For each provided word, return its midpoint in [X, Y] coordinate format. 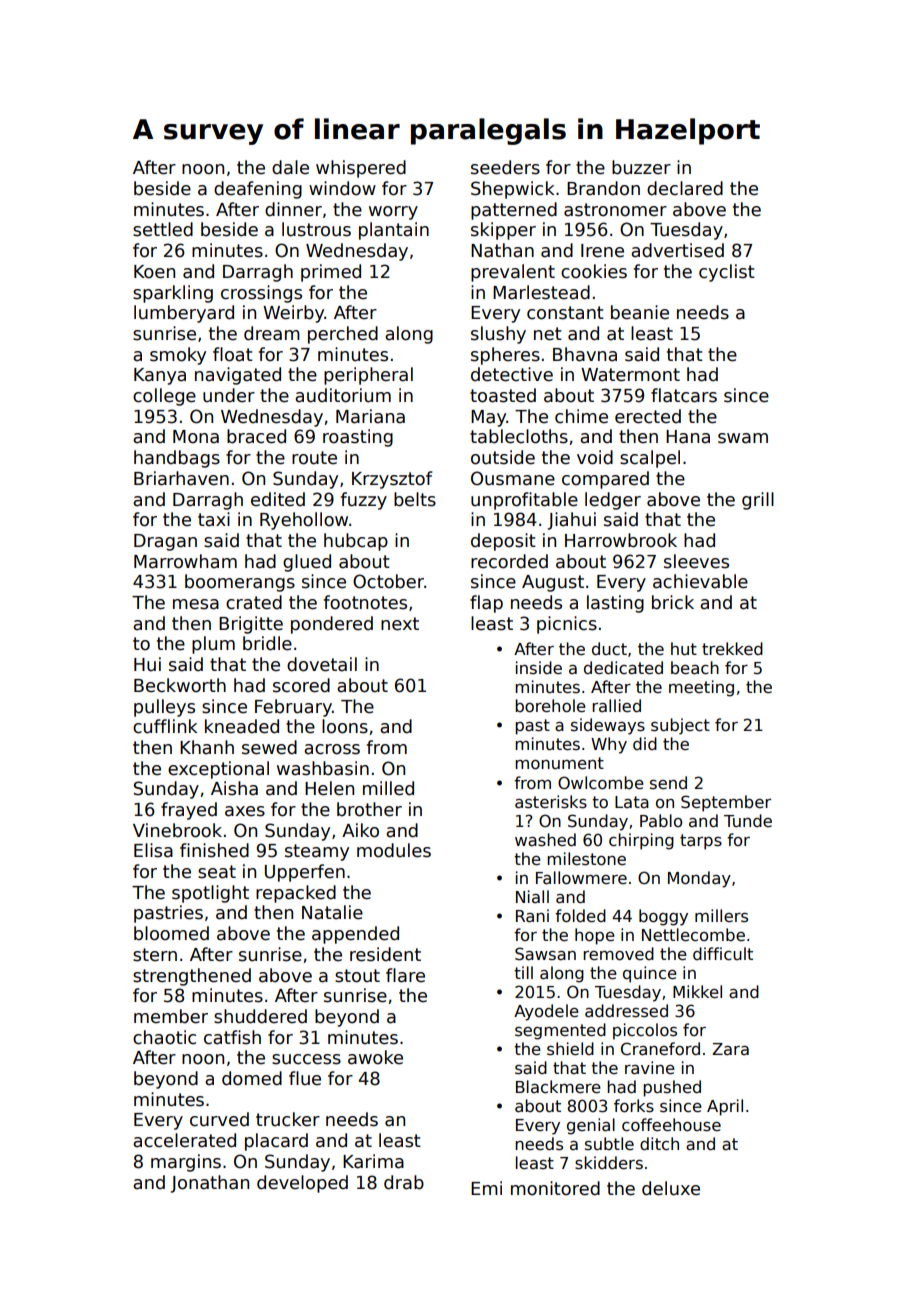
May [489, 418]
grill [758, 501]
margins [186, 1163]
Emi [486, 1188]
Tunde [748, 820]
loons [345, 726]
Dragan [165, 542]
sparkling [173, 294]
